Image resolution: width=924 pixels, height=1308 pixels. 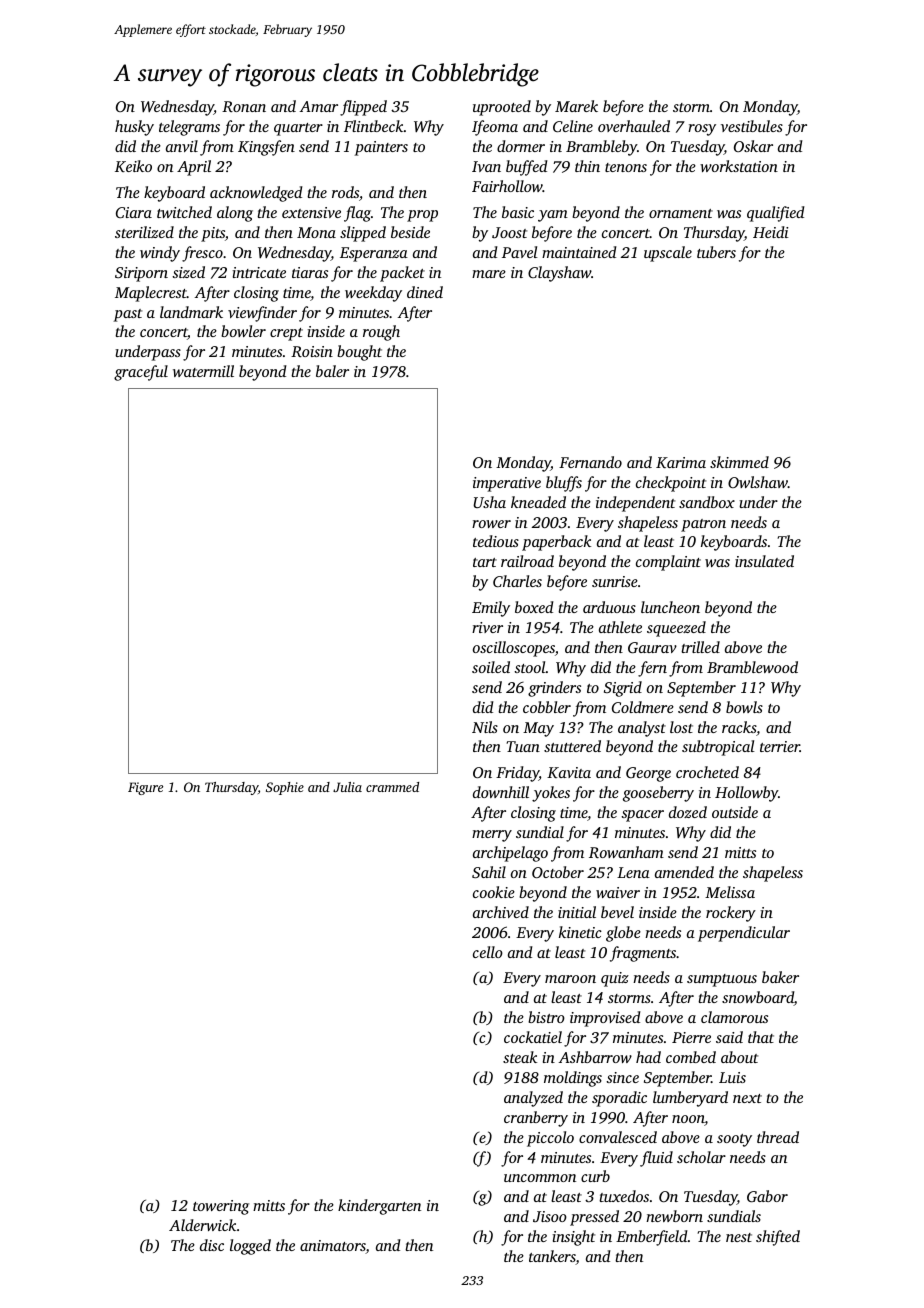 I want to click on tubers, so click(x=716, y=252).
